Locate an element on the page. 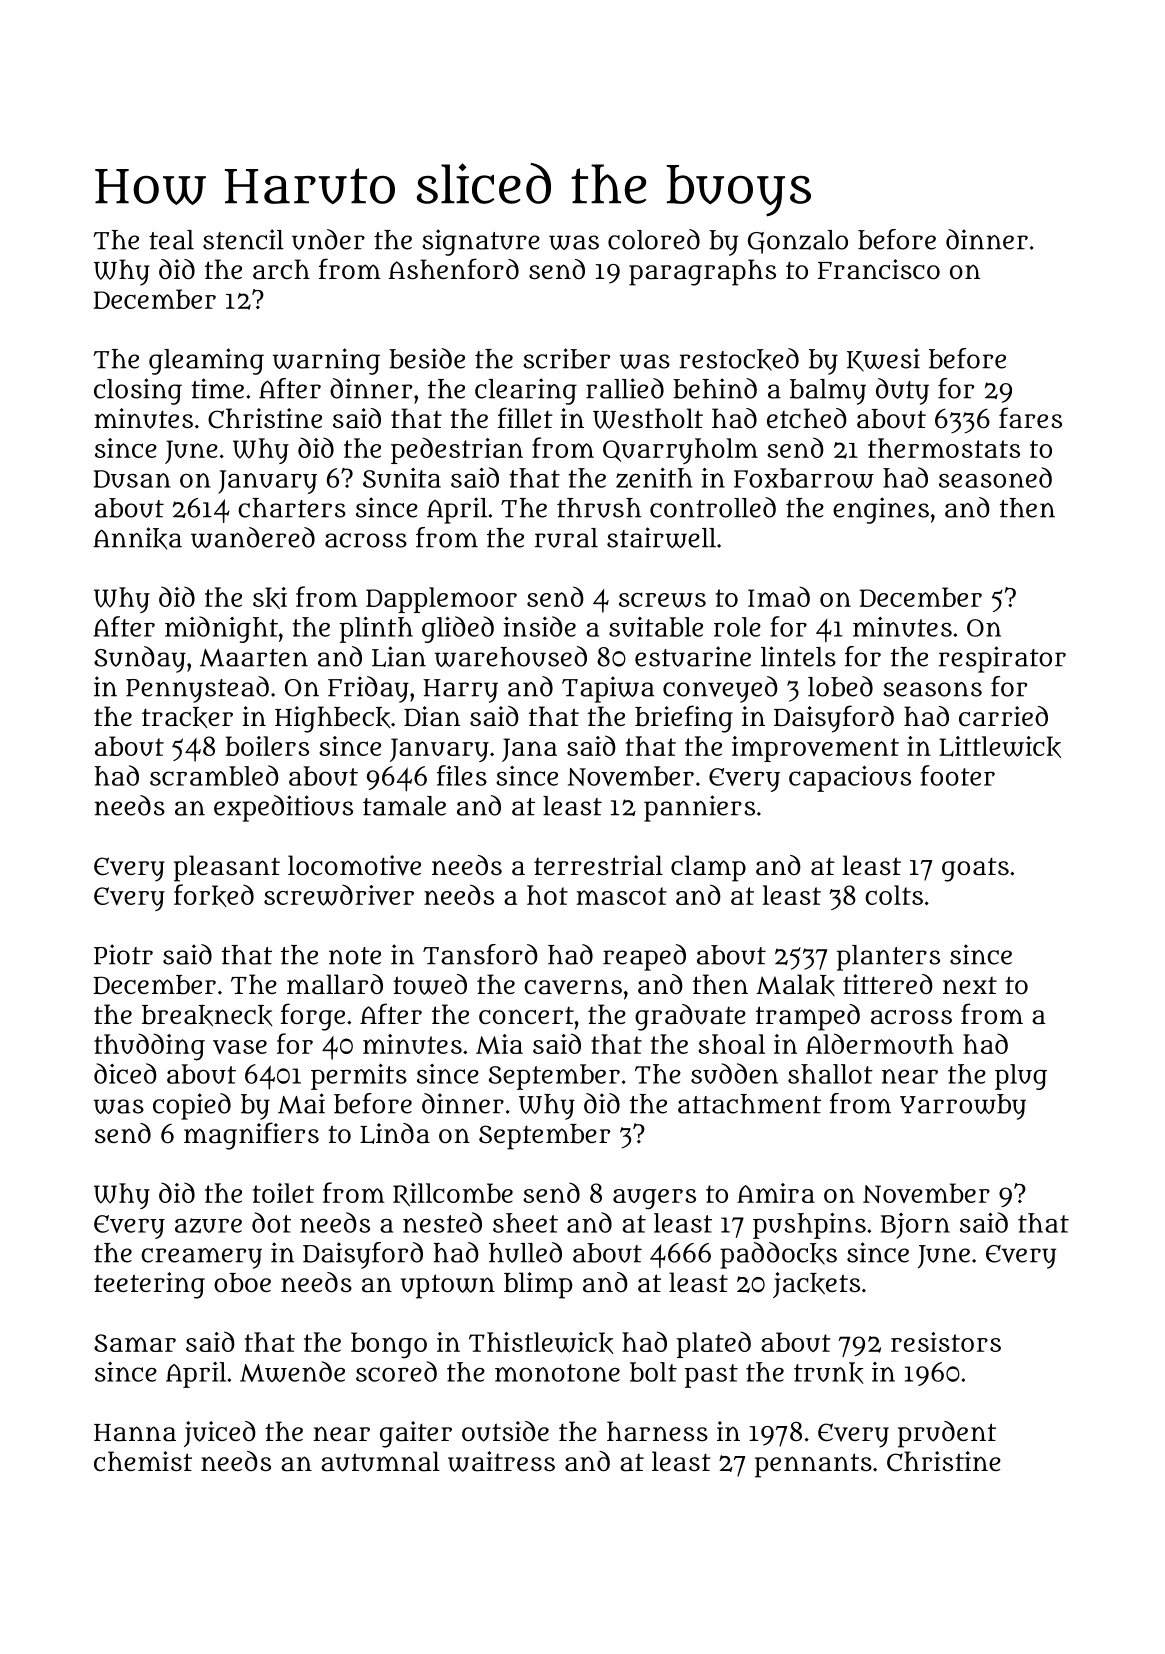 This document has height=1654, width=1165. teal is located at coordinates (171, 240).
